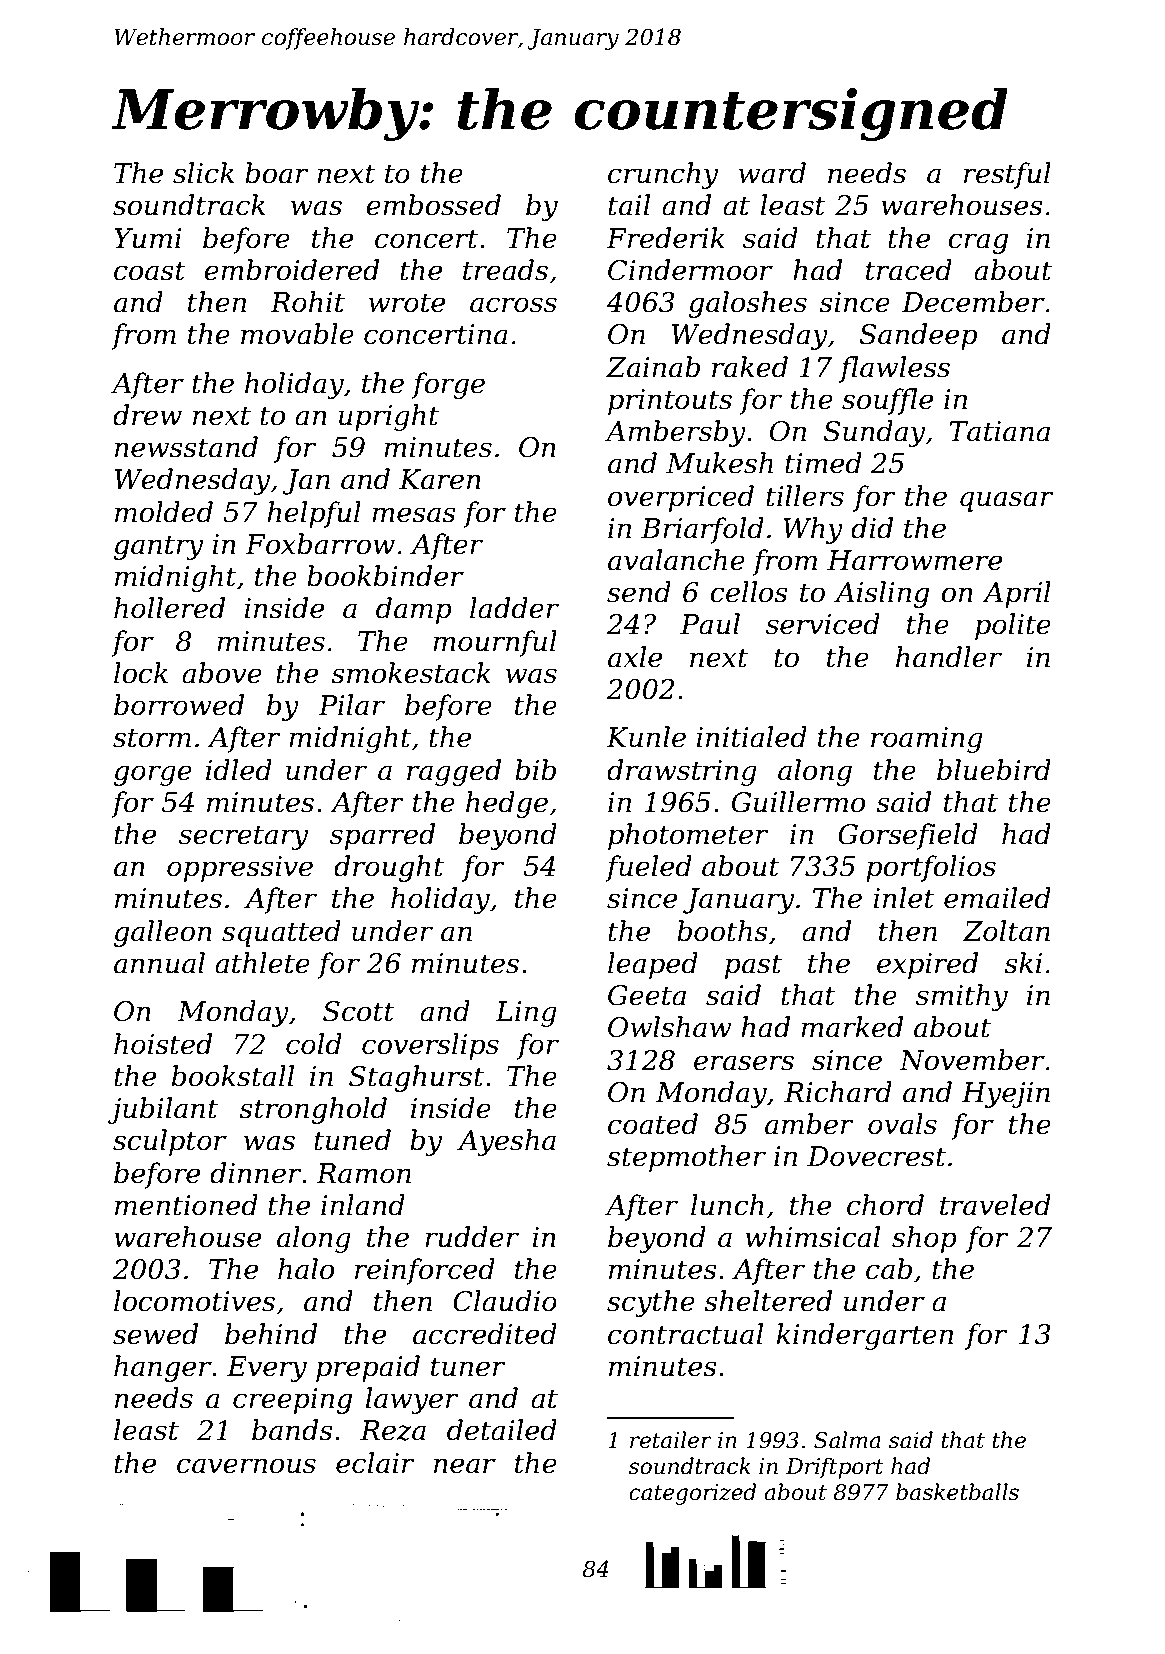  I want to click on galoshes, so click(748, 304).
